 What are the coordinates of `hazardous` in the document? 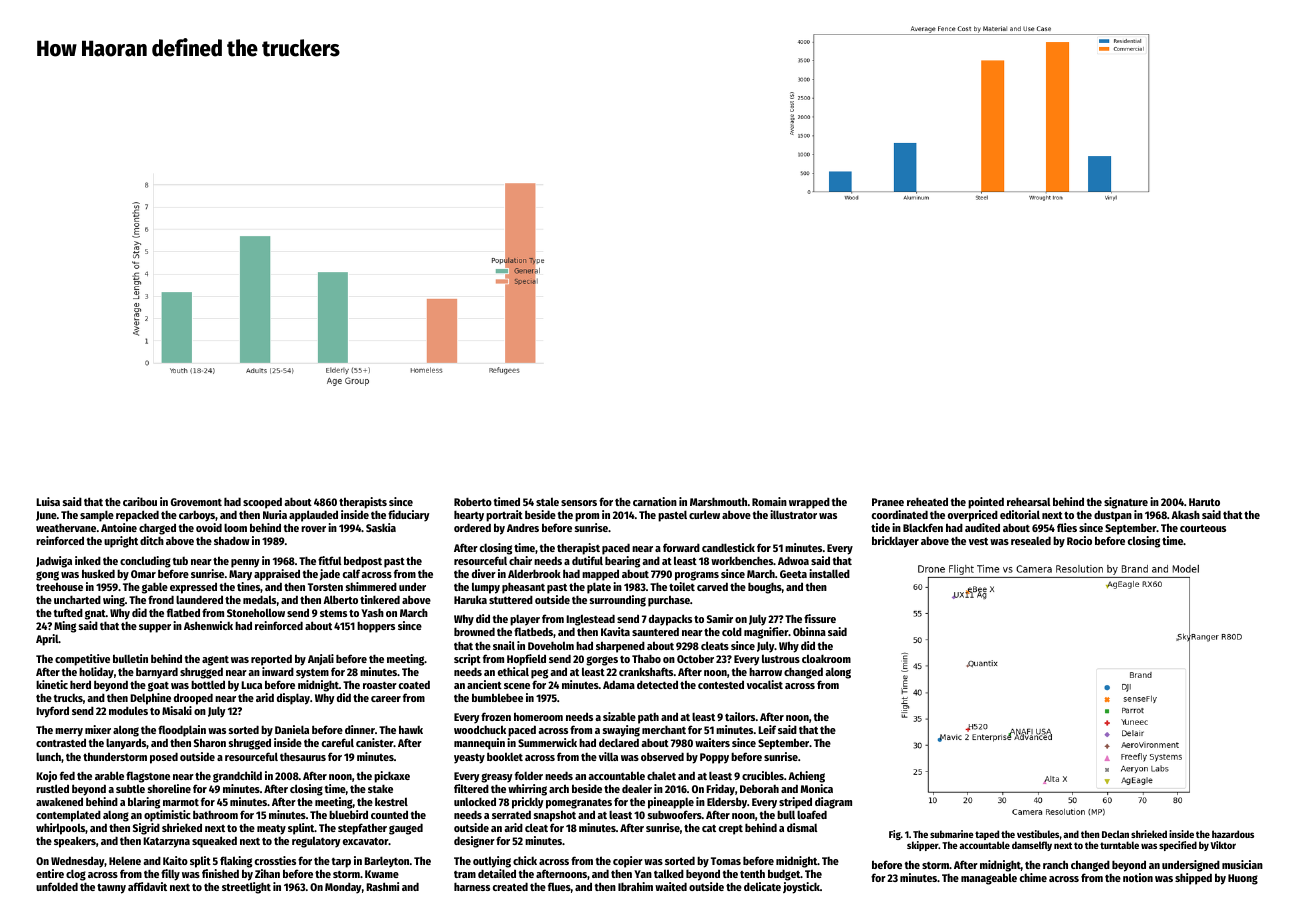 It's located at (1233, 834).
